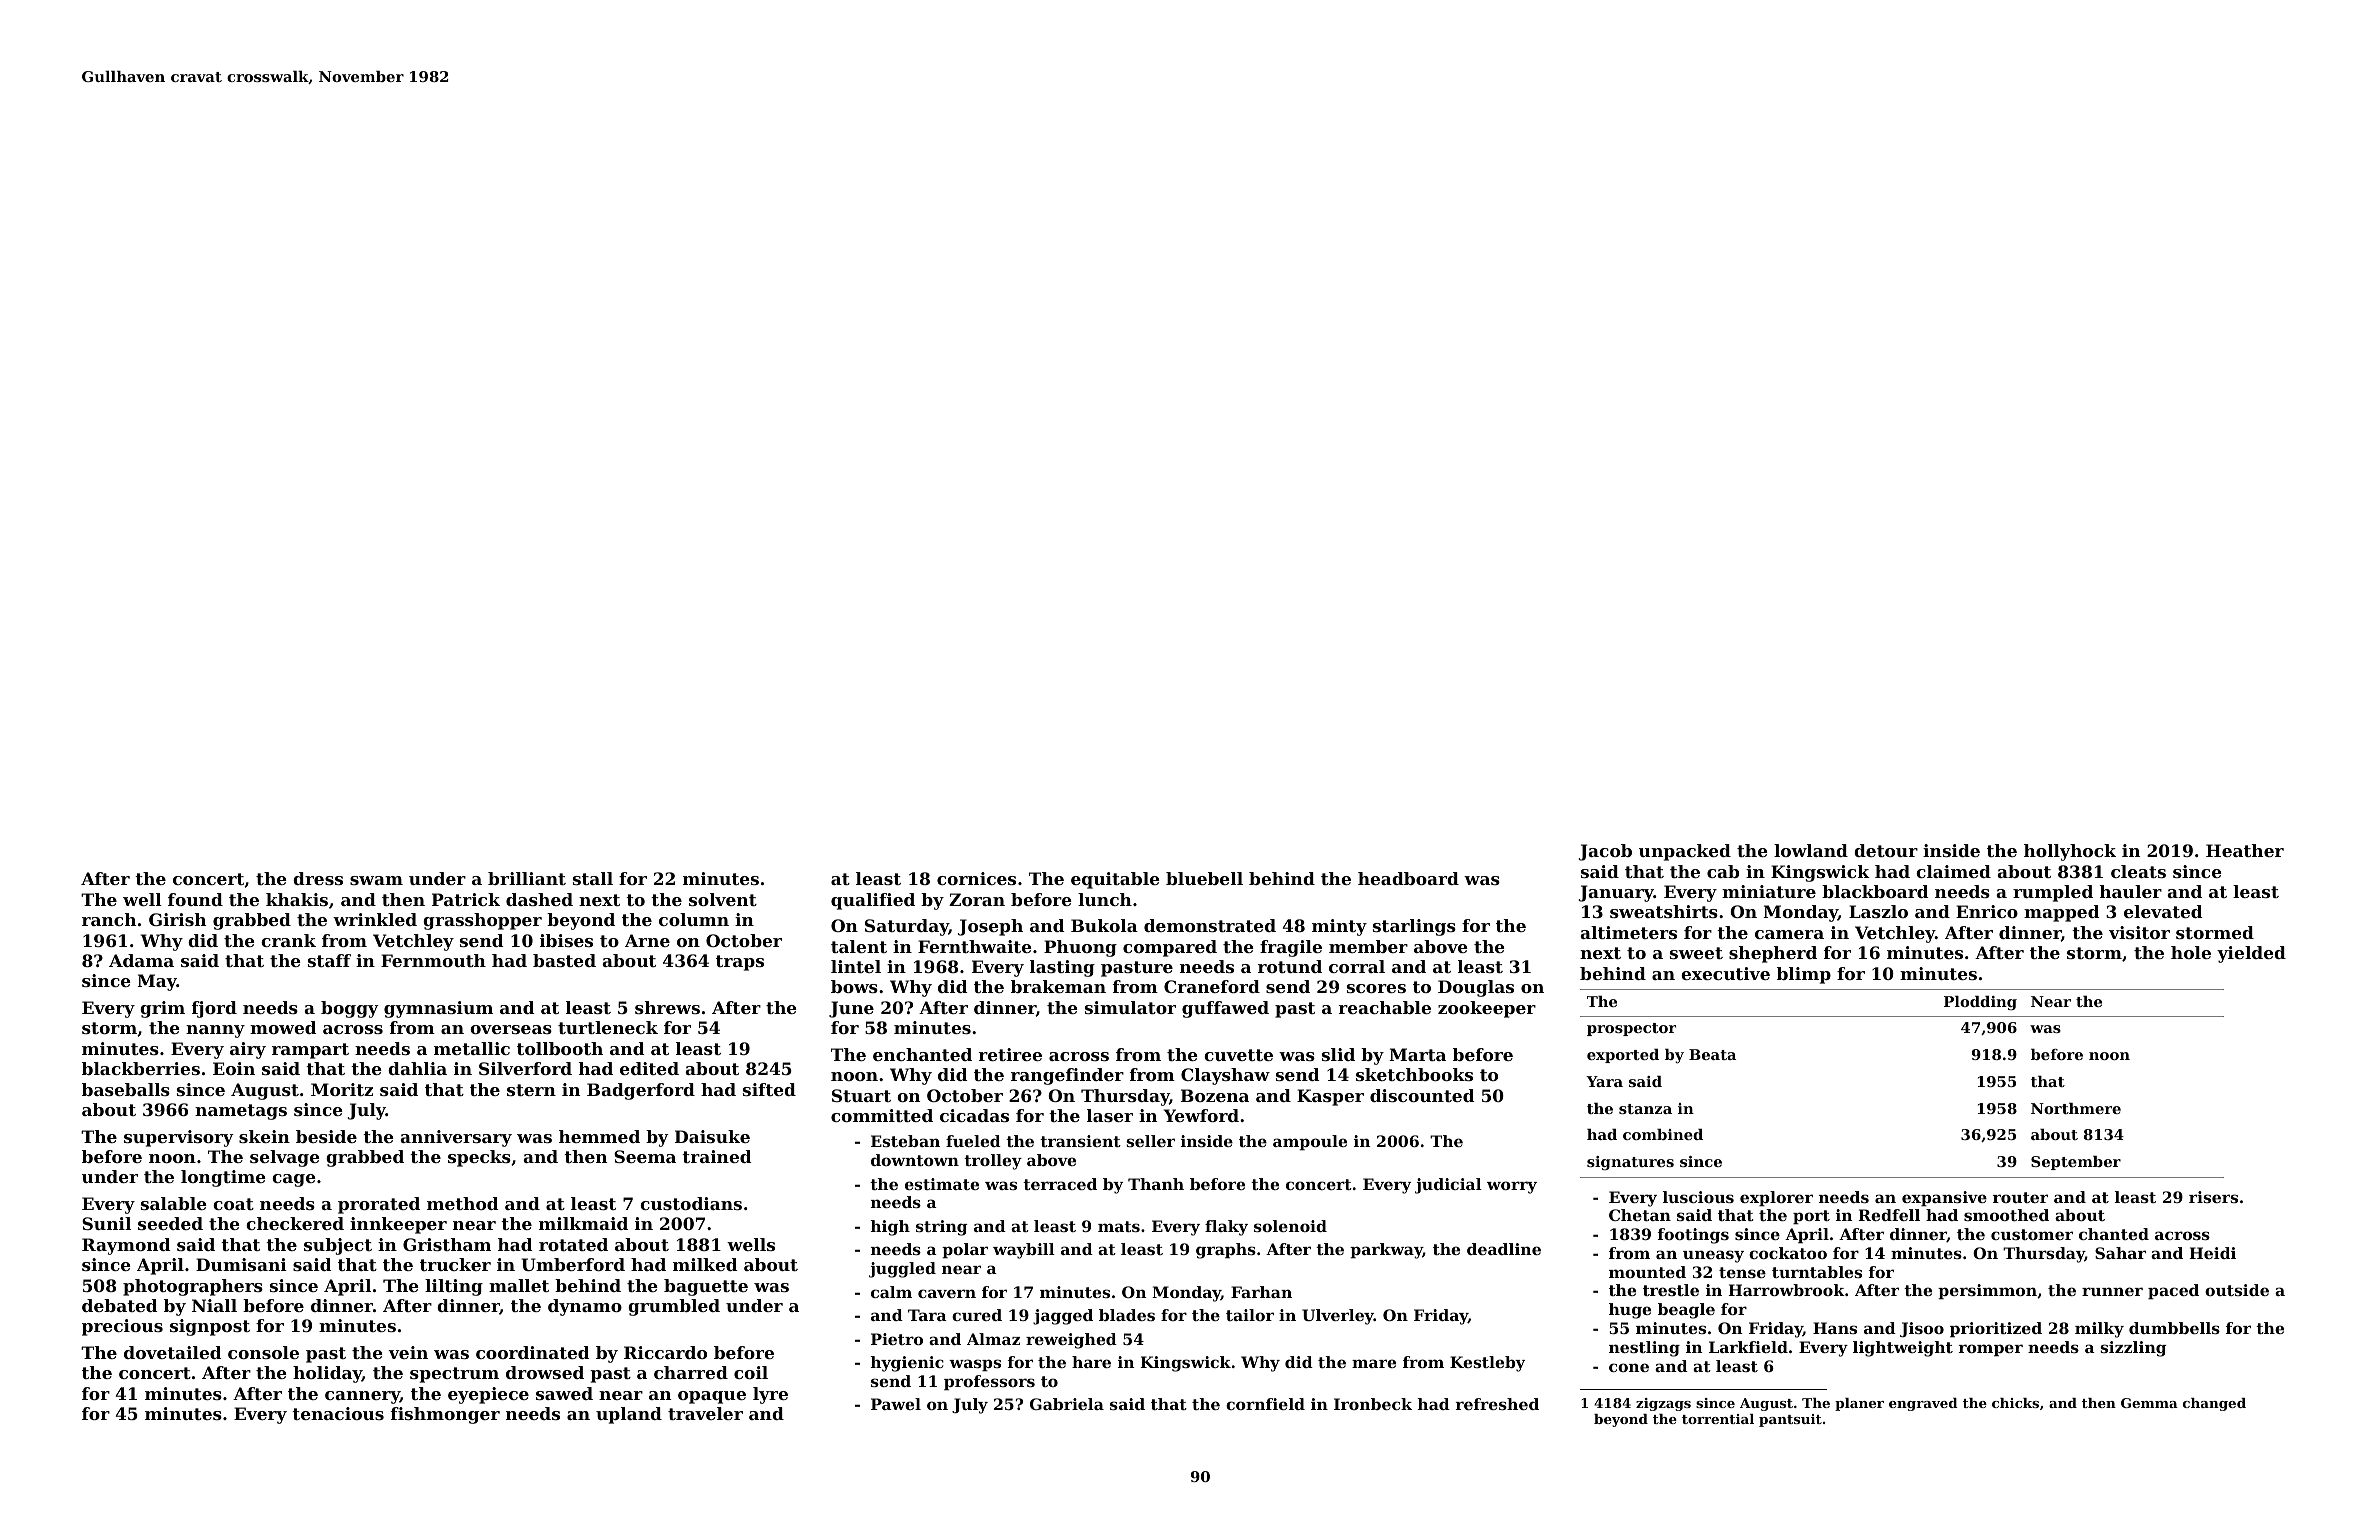  I want to click on bluebell, so click(1204, 878).
